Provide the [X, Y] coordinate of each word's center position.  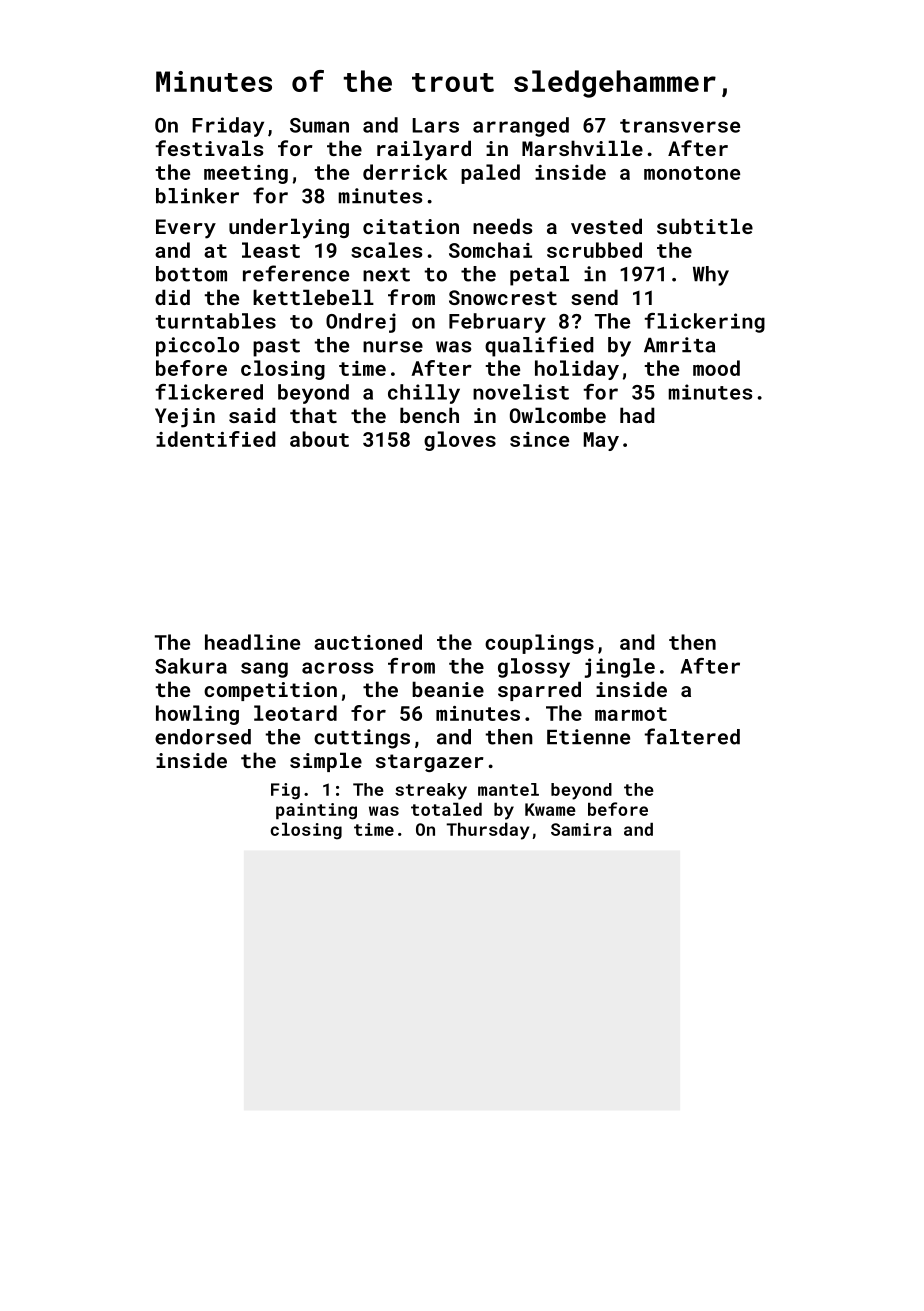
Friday [228, 127]
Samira [581, 829]
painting [316, 811]
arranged [521, 127]
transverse [680, 126]
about [319, 439]
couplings [539, 644]
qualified [539, 346]
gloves [460, 441]
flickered [209, 392]
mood [716, 368]
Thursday [487, 831]
